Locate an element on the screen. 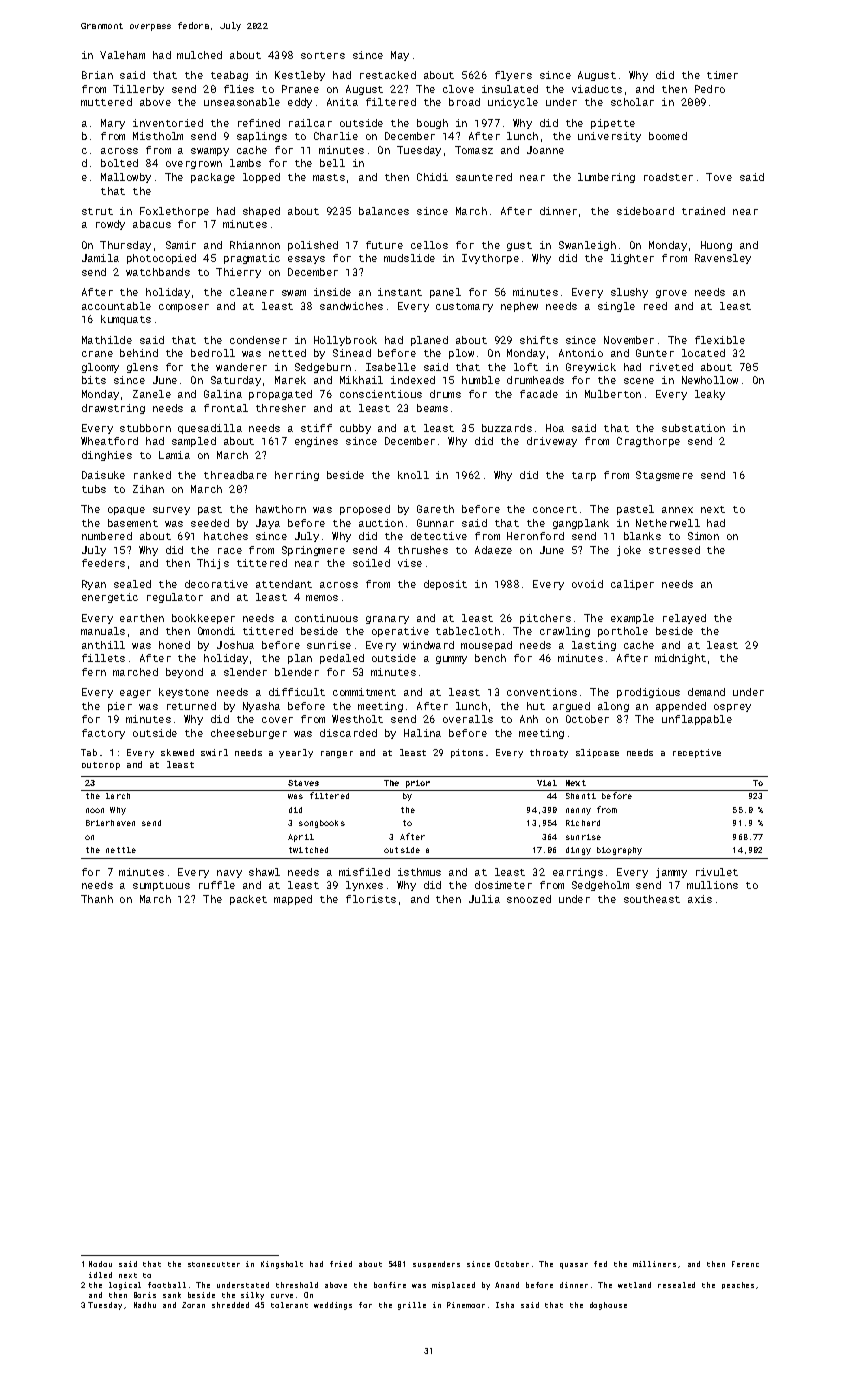  Chidi is located at coordinates (432, 177).
